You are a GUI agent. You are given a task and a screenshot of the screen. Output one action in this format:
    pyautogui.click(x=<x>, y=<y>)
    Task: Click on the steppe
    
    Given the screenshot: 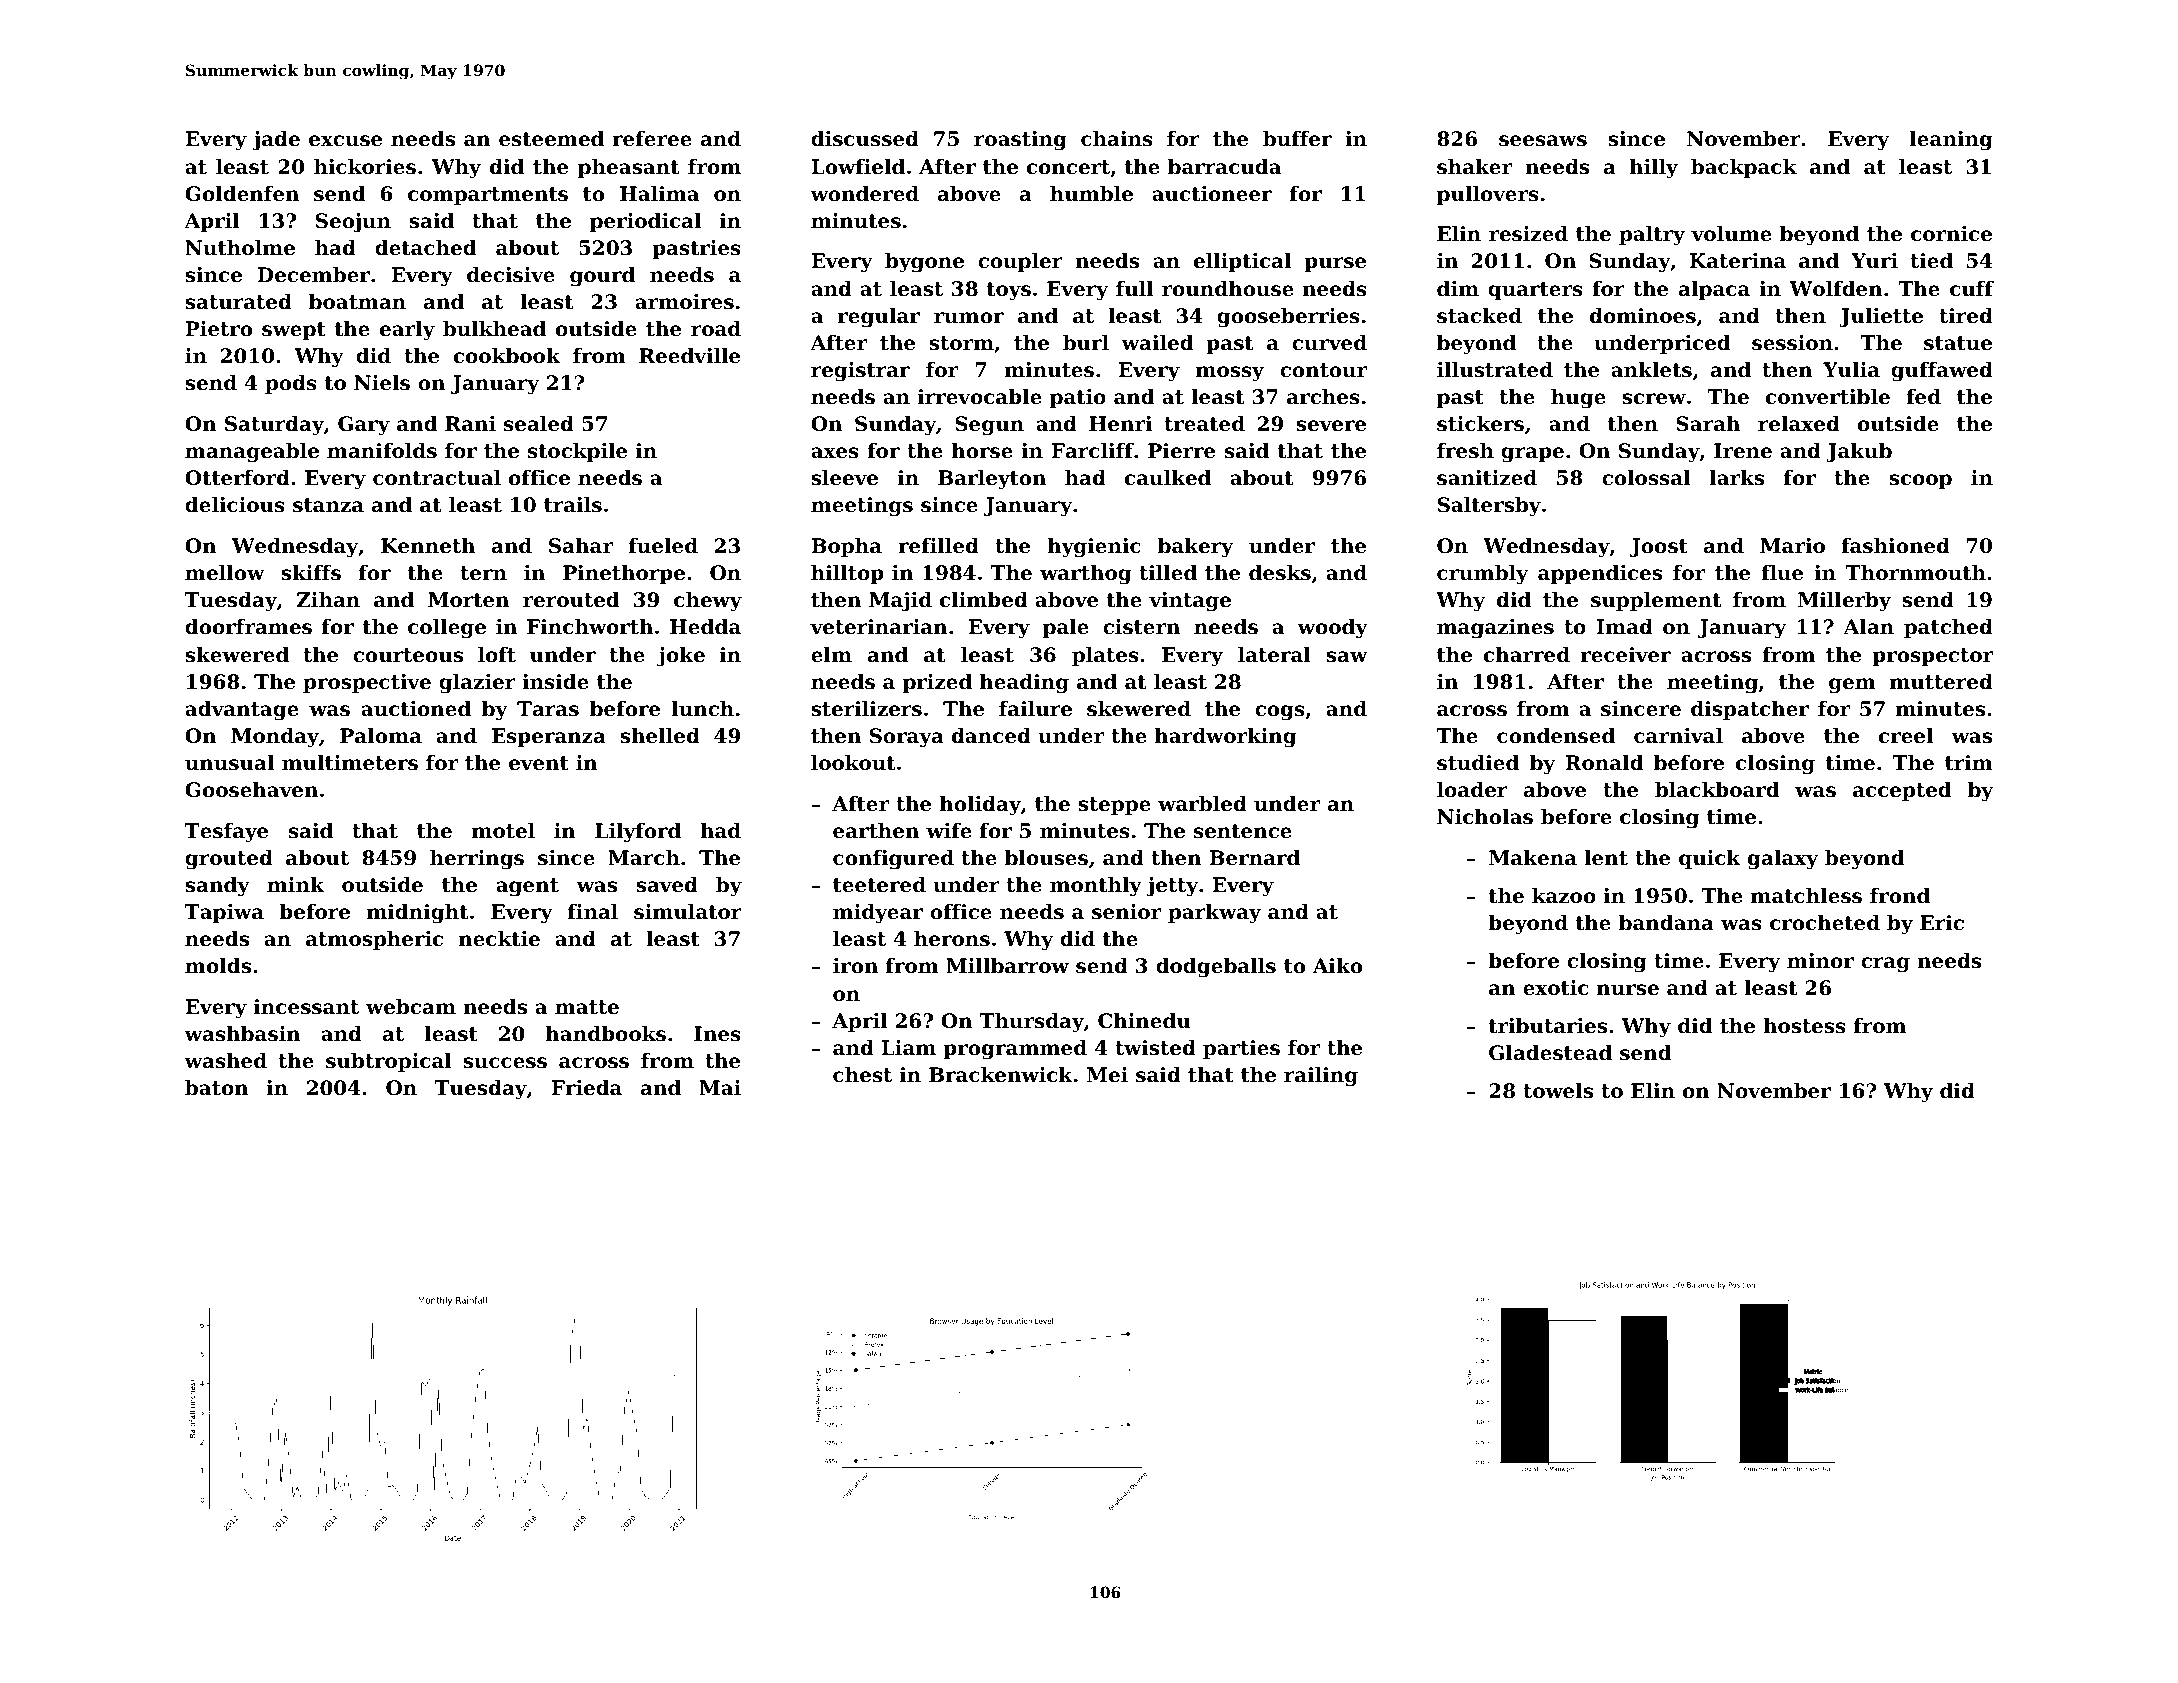 What is the action you would take?
    pyautogui.click(x=1114, y=806)
